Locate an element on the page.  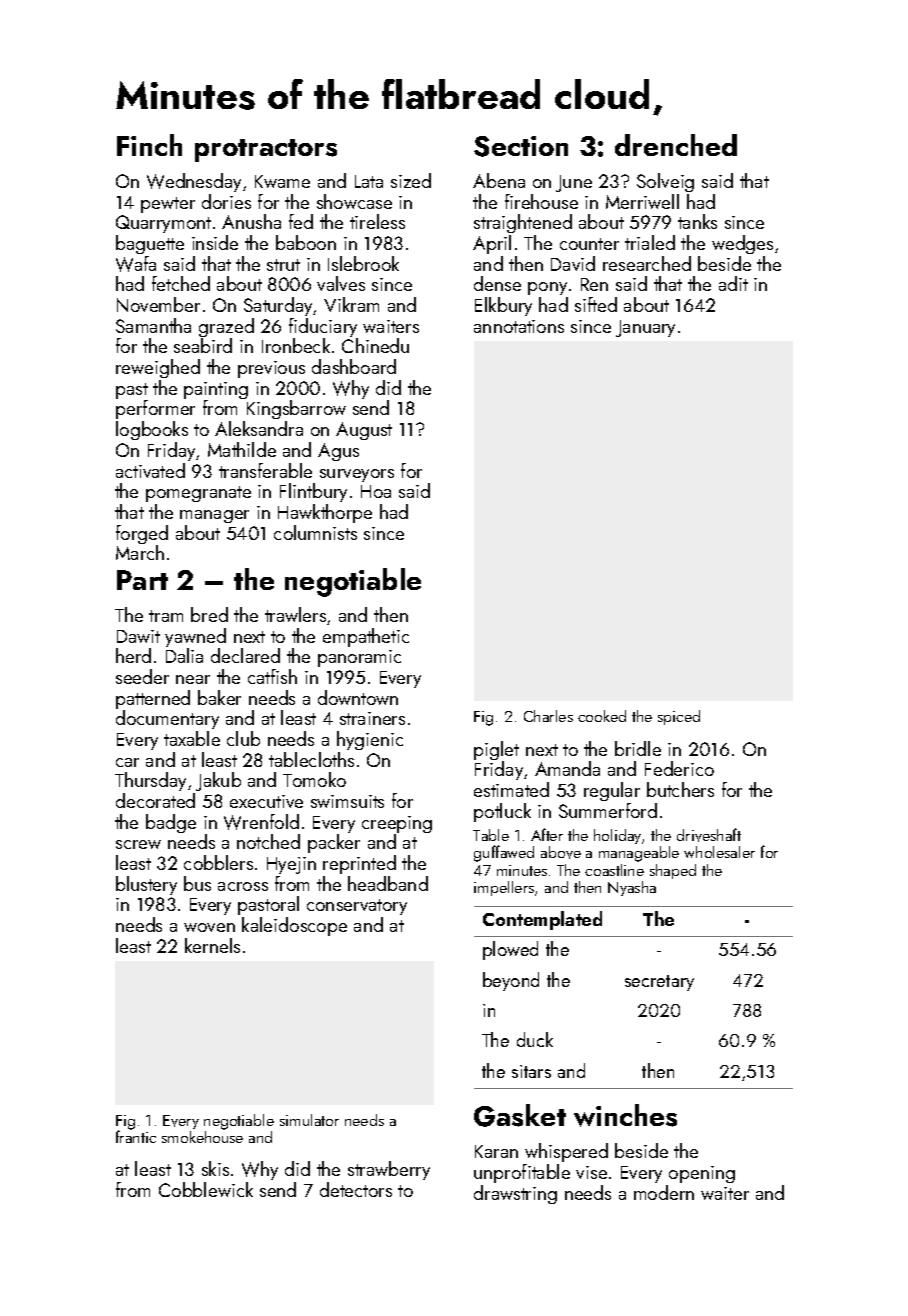
drenched is located at coordinates (676, 145).
